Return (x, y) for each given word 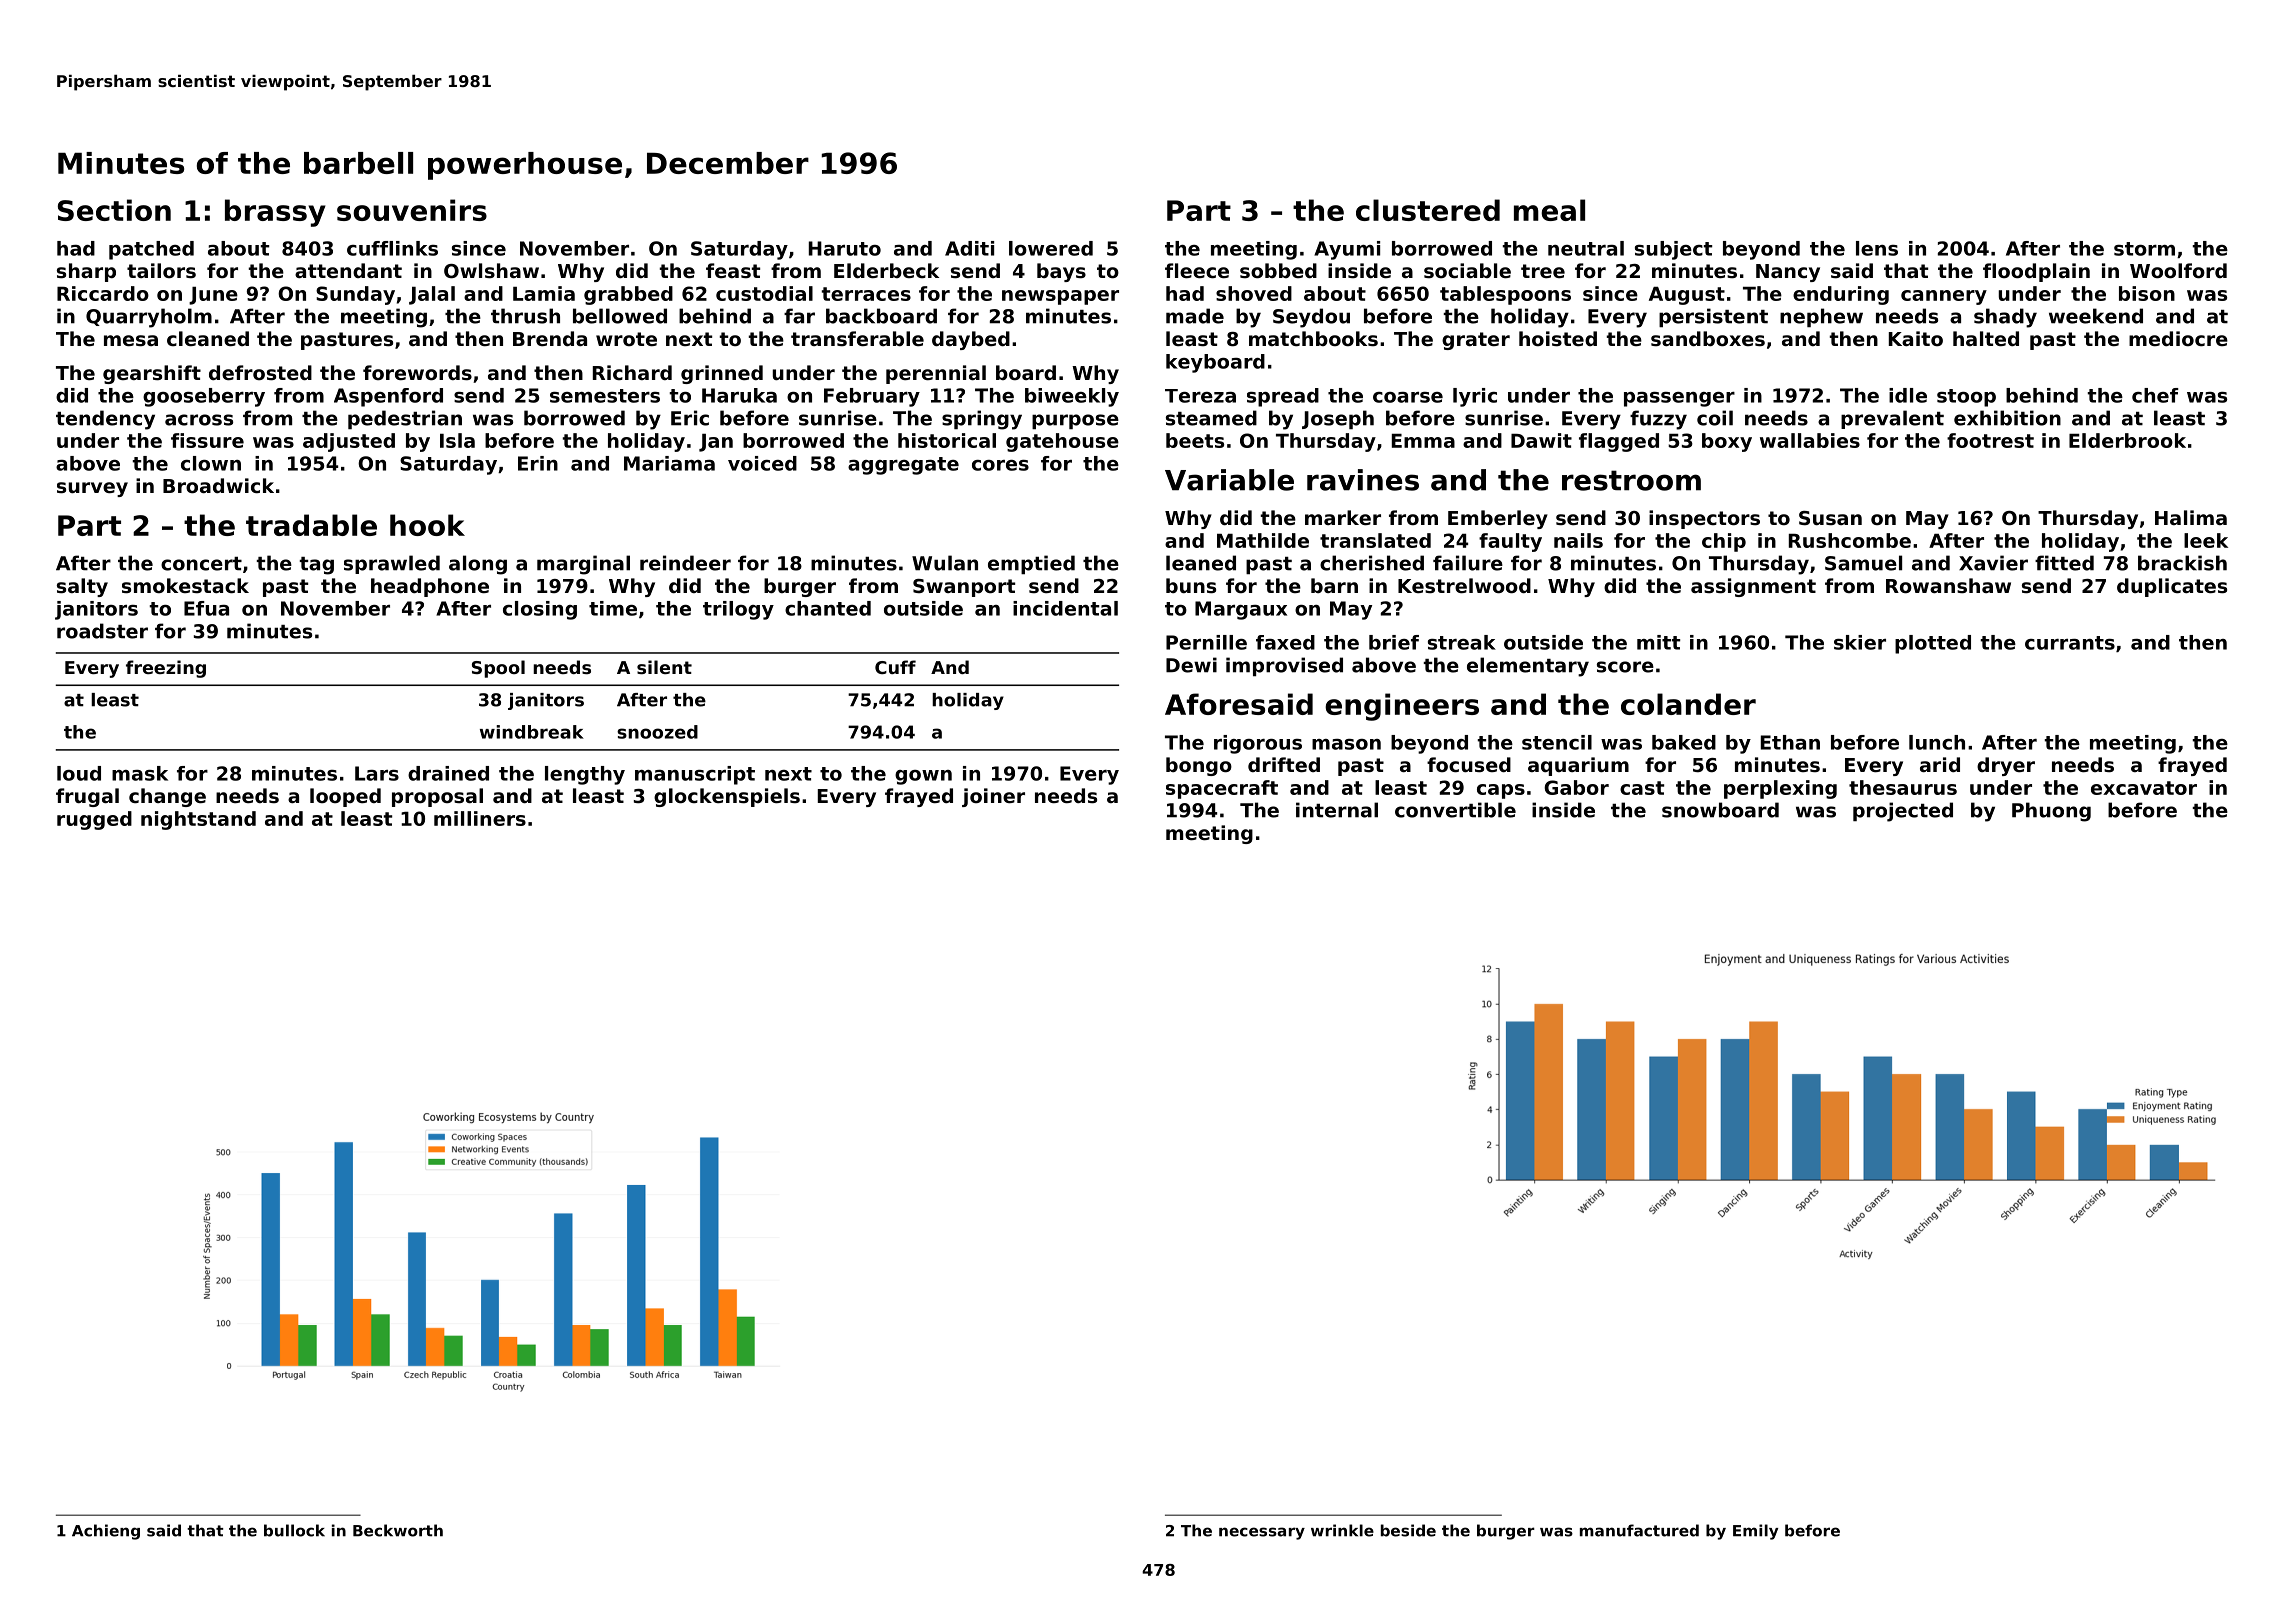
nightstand (198, 820)
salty (82, 587)
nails (1578, 540)
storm (2144, 249)
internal (1337, 810)
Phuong (2051, 812)
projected (1903, 812)
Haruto (845, 248)
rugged (94, 820)
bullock (294, 1530)
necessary (1262, 1533)
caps (1501, 791)
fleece (1197, 270)
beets (1195, 440)
